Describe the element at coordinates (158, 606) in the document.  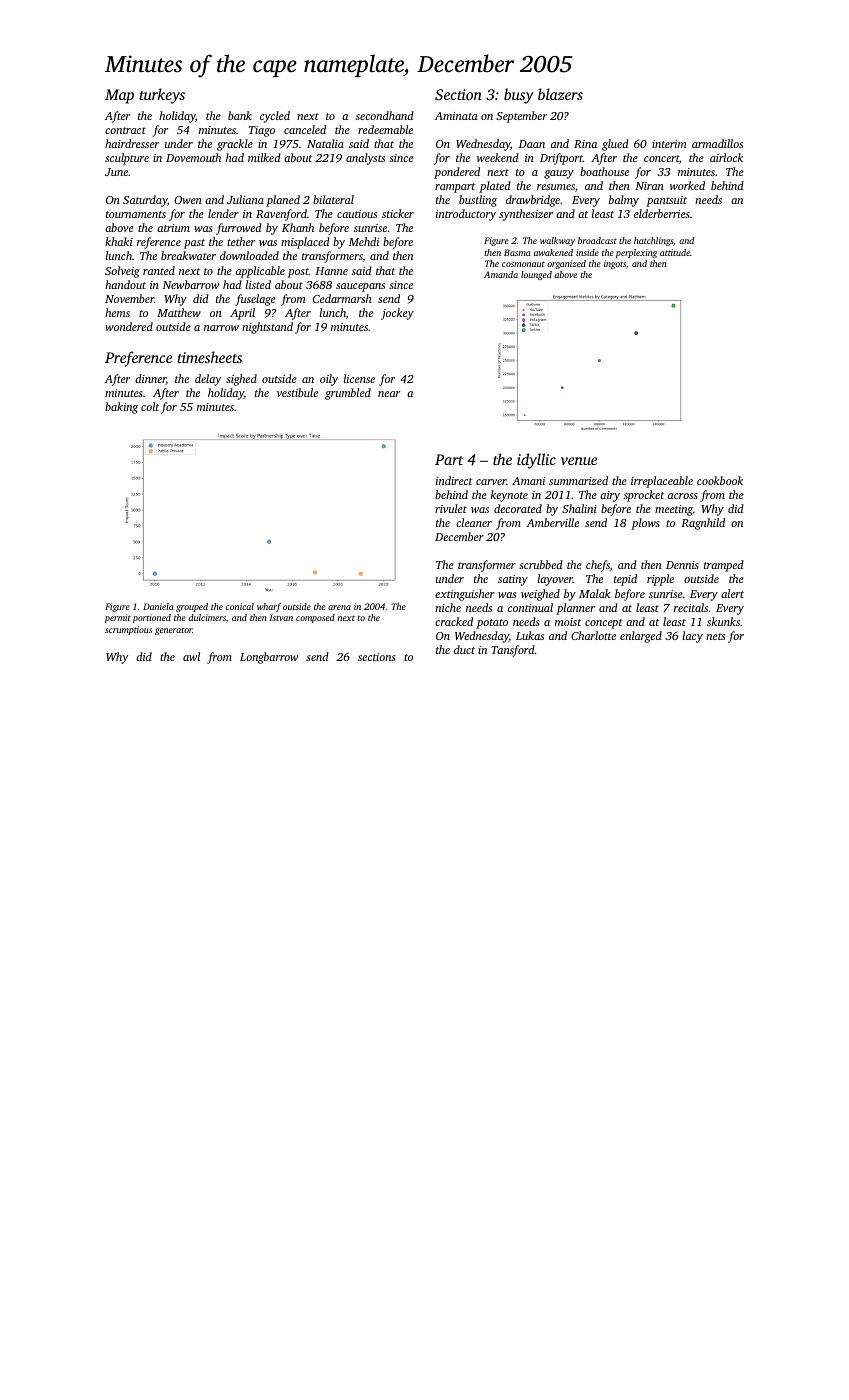
I see `Daniela` at that location.
